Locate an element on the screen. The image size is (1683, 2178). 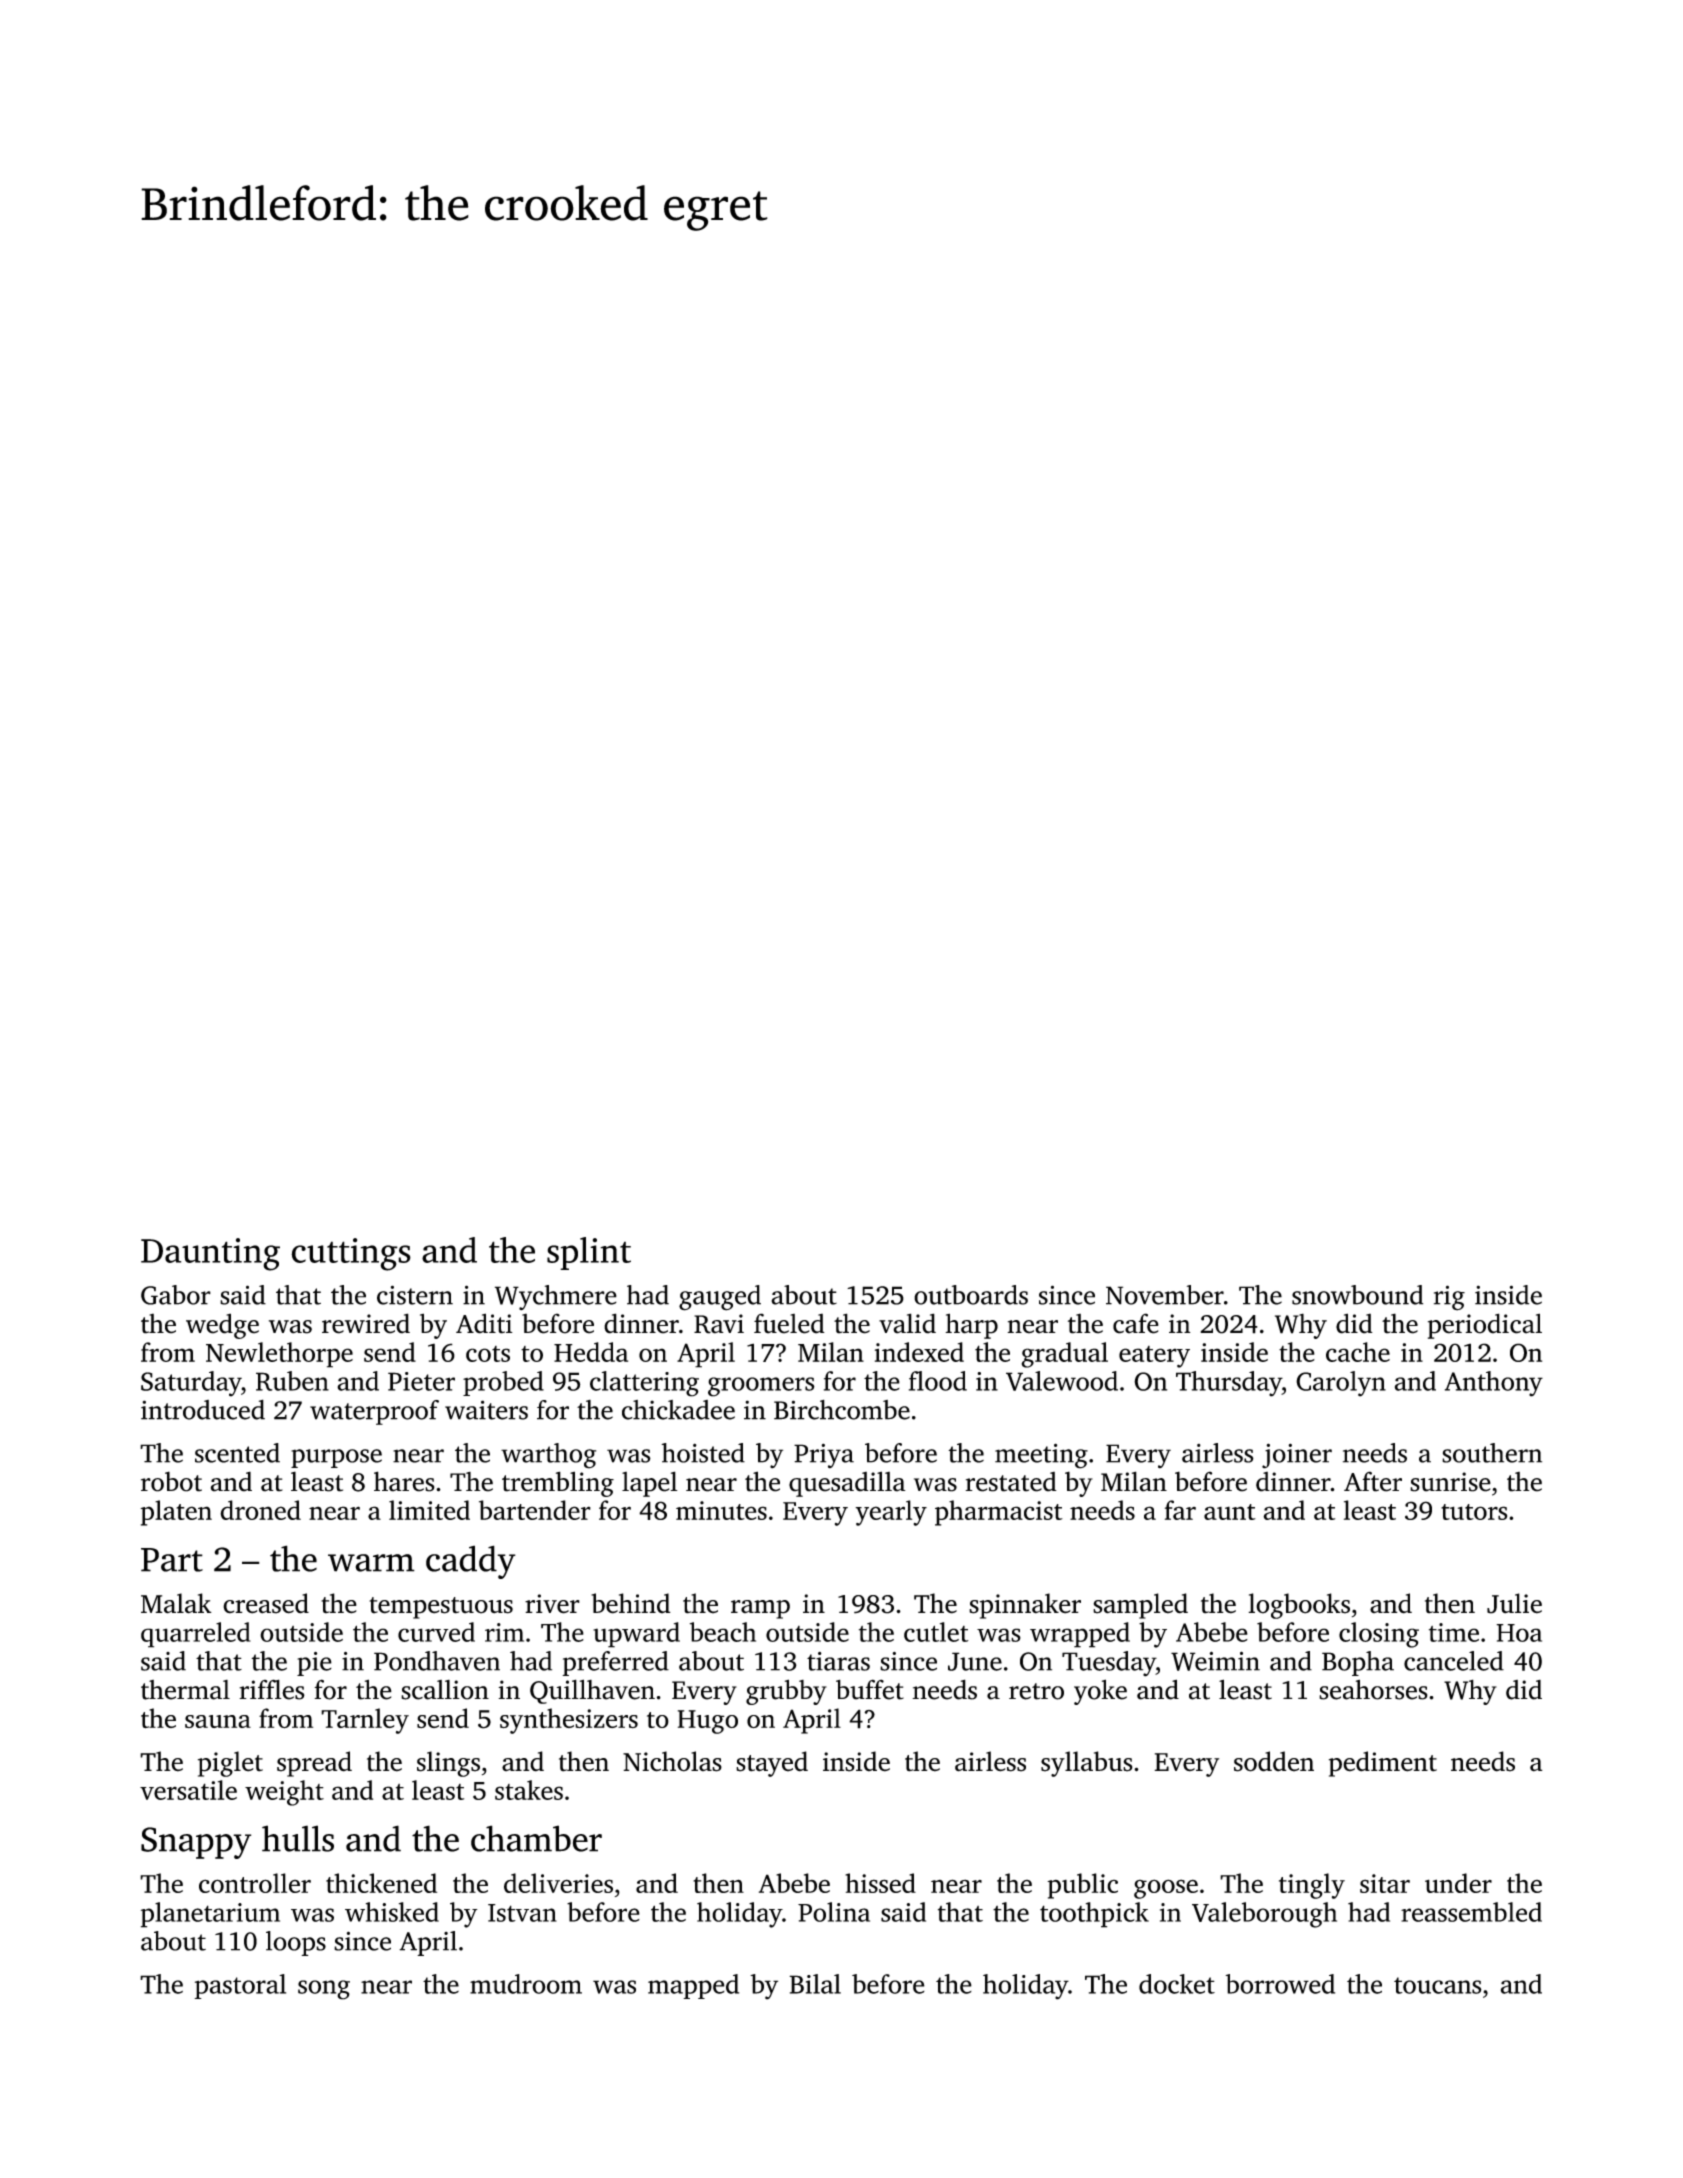
splint is located at coordinates (589, 1253).
